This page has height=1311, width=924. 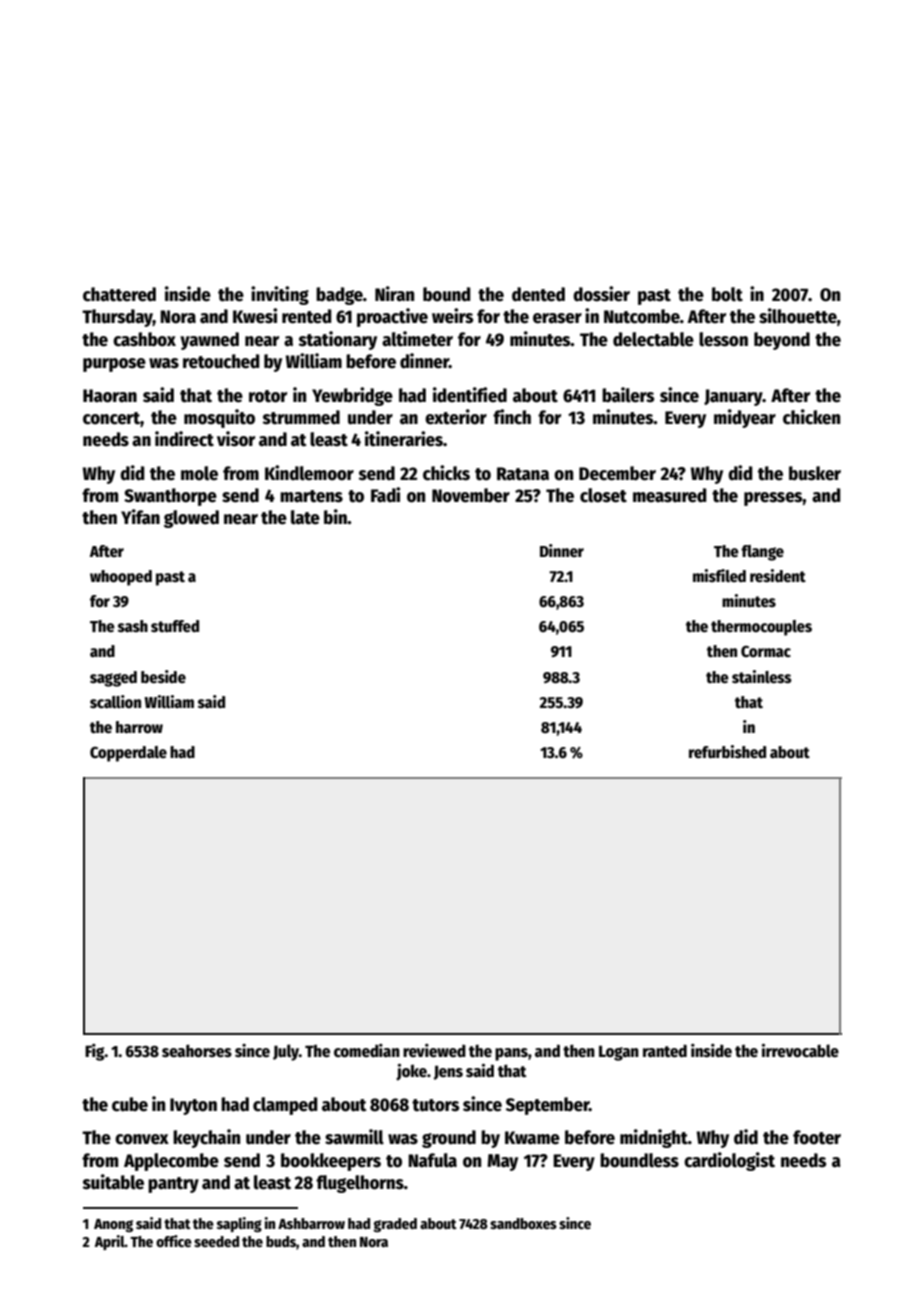 What do you see at coordinates (110, 1242) in the page?
I see `April` at bounding box center [110, 1242].
